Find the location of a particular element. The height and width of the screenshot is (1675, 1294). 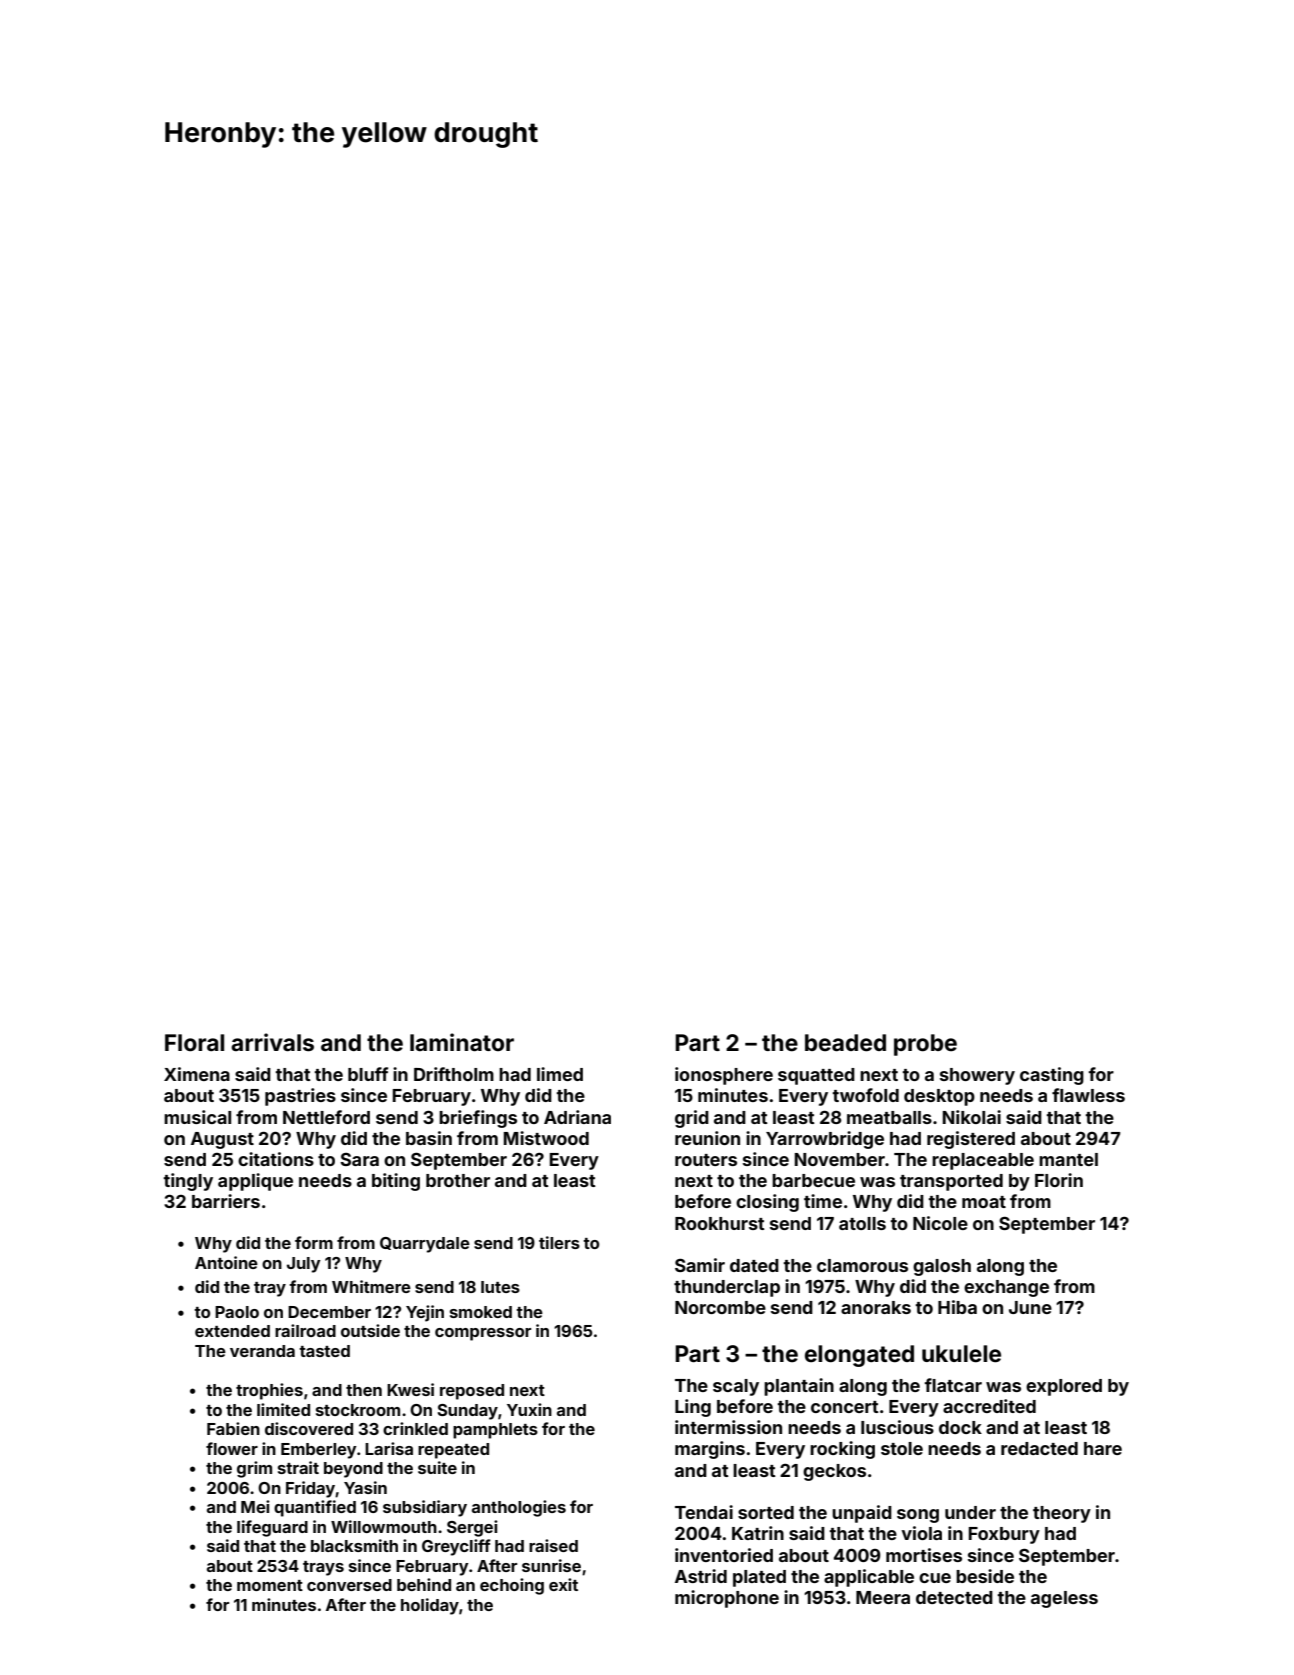

desktop is located at coordinates (939, 1097).
